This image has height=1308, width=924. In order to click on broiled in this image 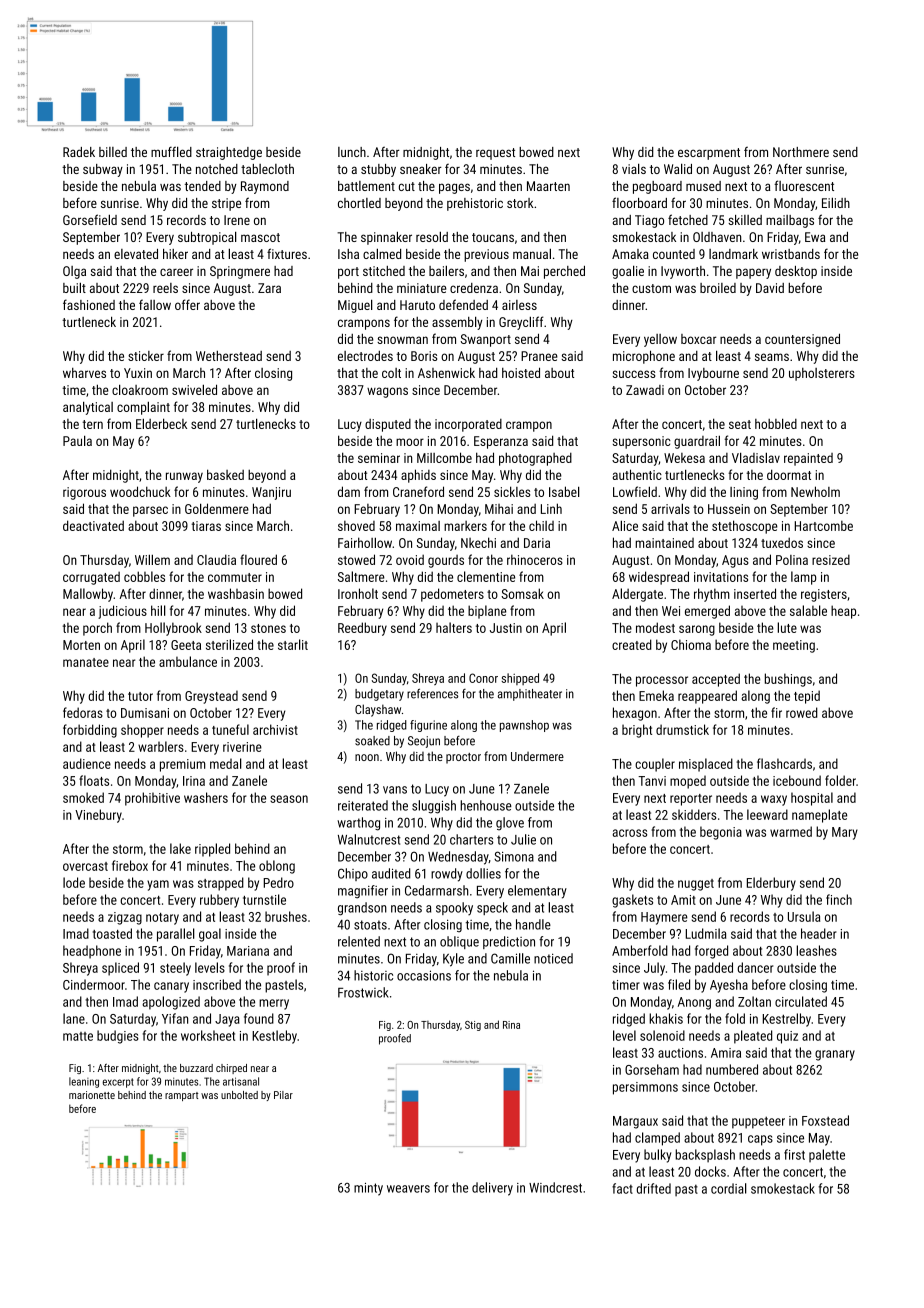, I will do `click(718, 288)`.
